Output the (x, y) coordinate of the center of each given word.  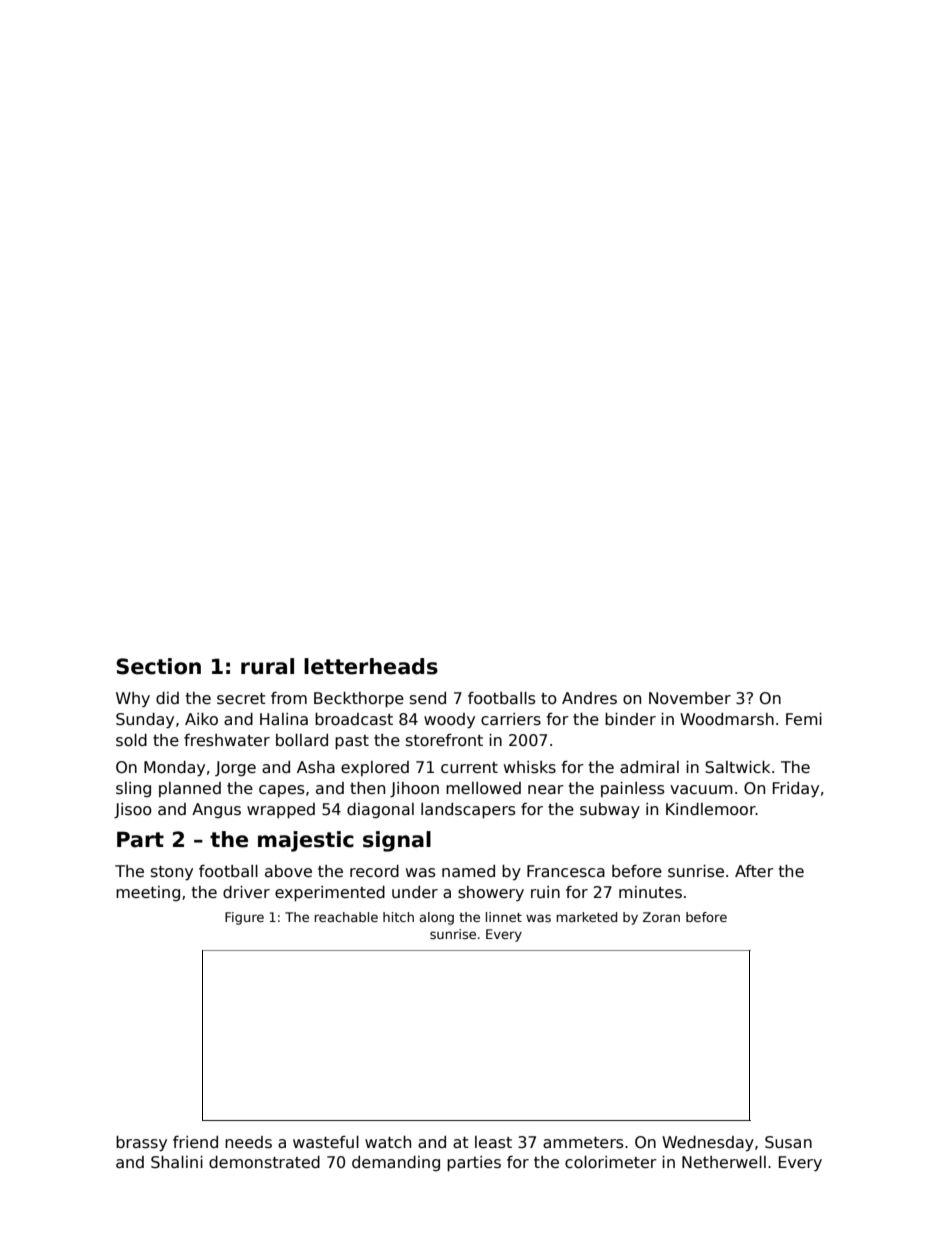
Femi (804, 719)
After (754, 871)
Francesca (566, 871)
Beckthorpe (359, 699)
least (493, 1142)
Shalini (177, 1162)
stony (172, 873)
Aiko (201, 719)
